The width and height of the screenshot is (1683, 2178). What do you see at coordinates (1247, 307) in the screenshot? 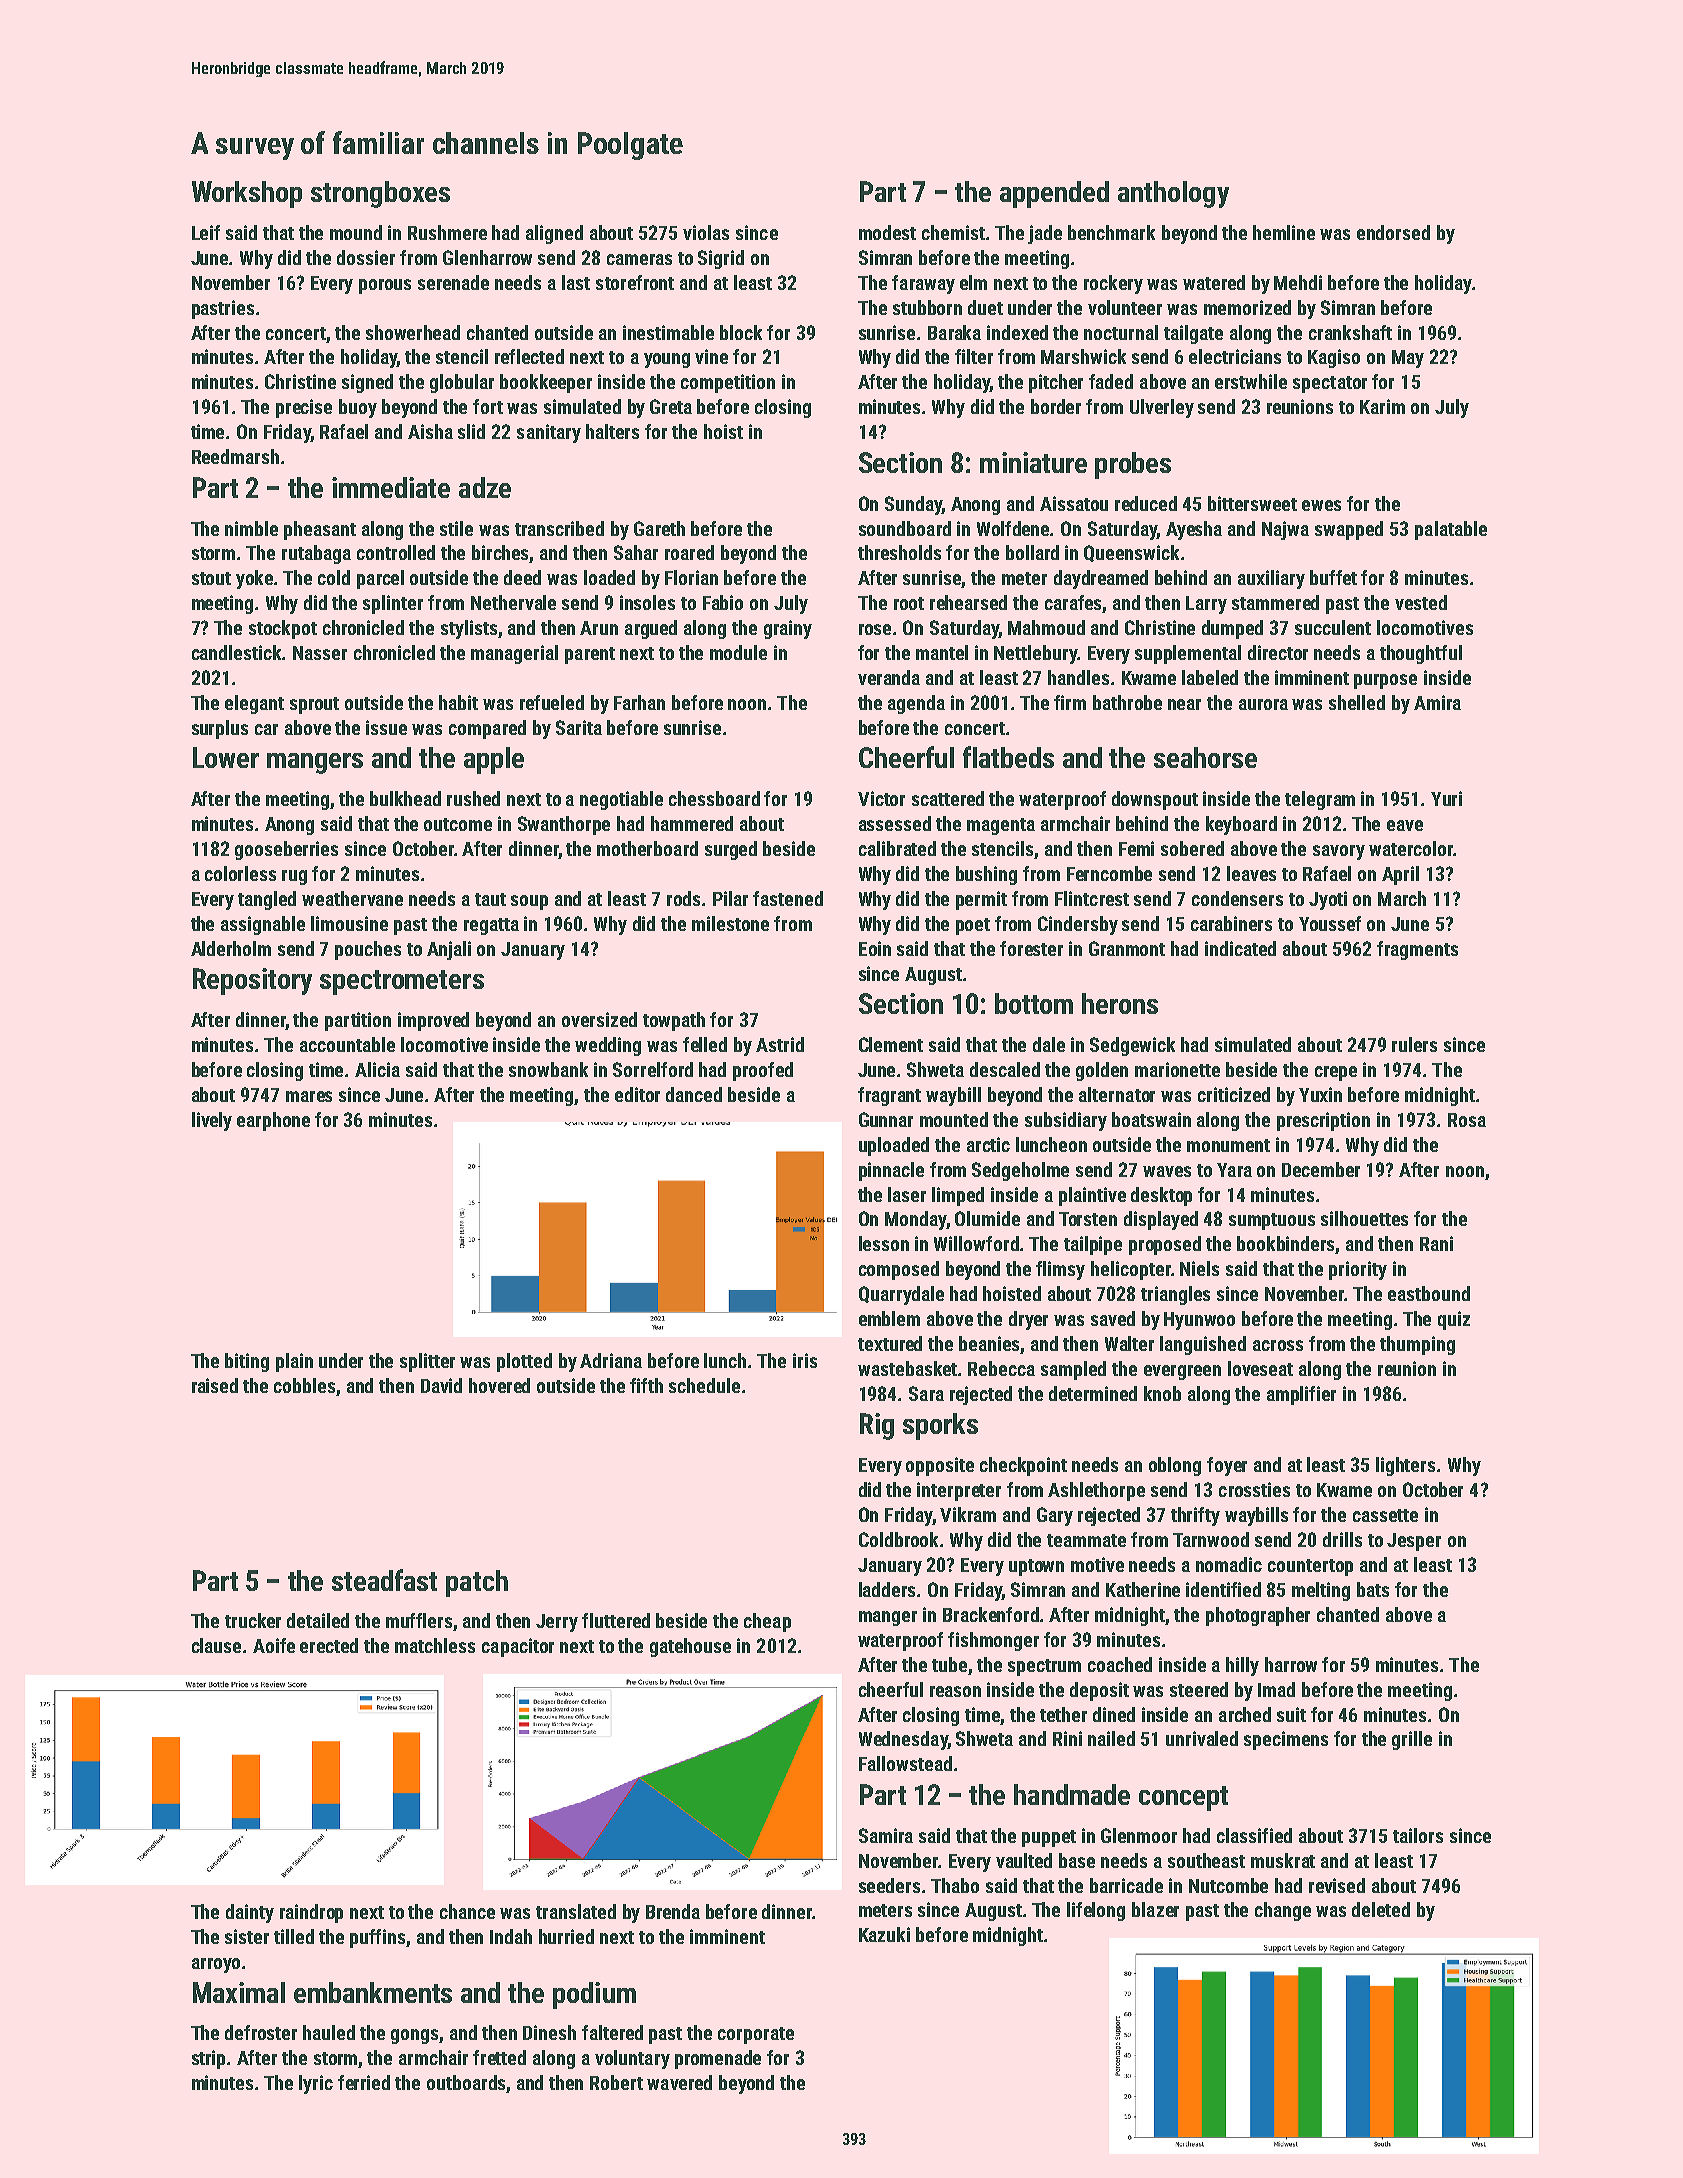
I see `memorized` at bounding box center [1247, 307].
